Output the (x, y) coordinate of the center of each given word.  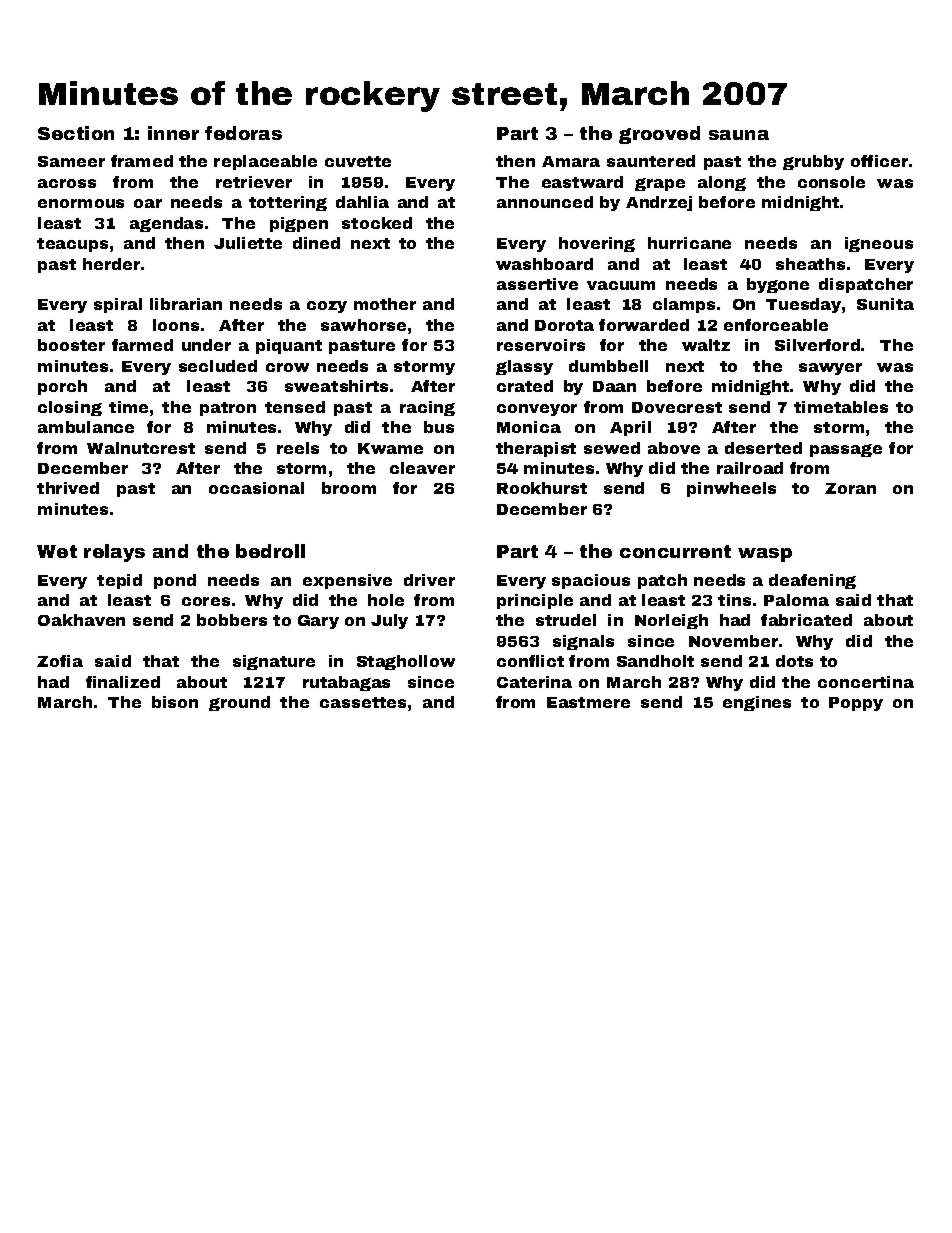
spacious (591, 581)
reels (298, 448)
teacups (72, 245)
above (674, 448)
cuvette (358, 161)
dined (316, 243)
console (831, 182)
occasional (256, 488)
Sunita (885, 304)
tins (734, 600)
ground (239, 703)
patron (228, 409)
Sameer (71, 161)
